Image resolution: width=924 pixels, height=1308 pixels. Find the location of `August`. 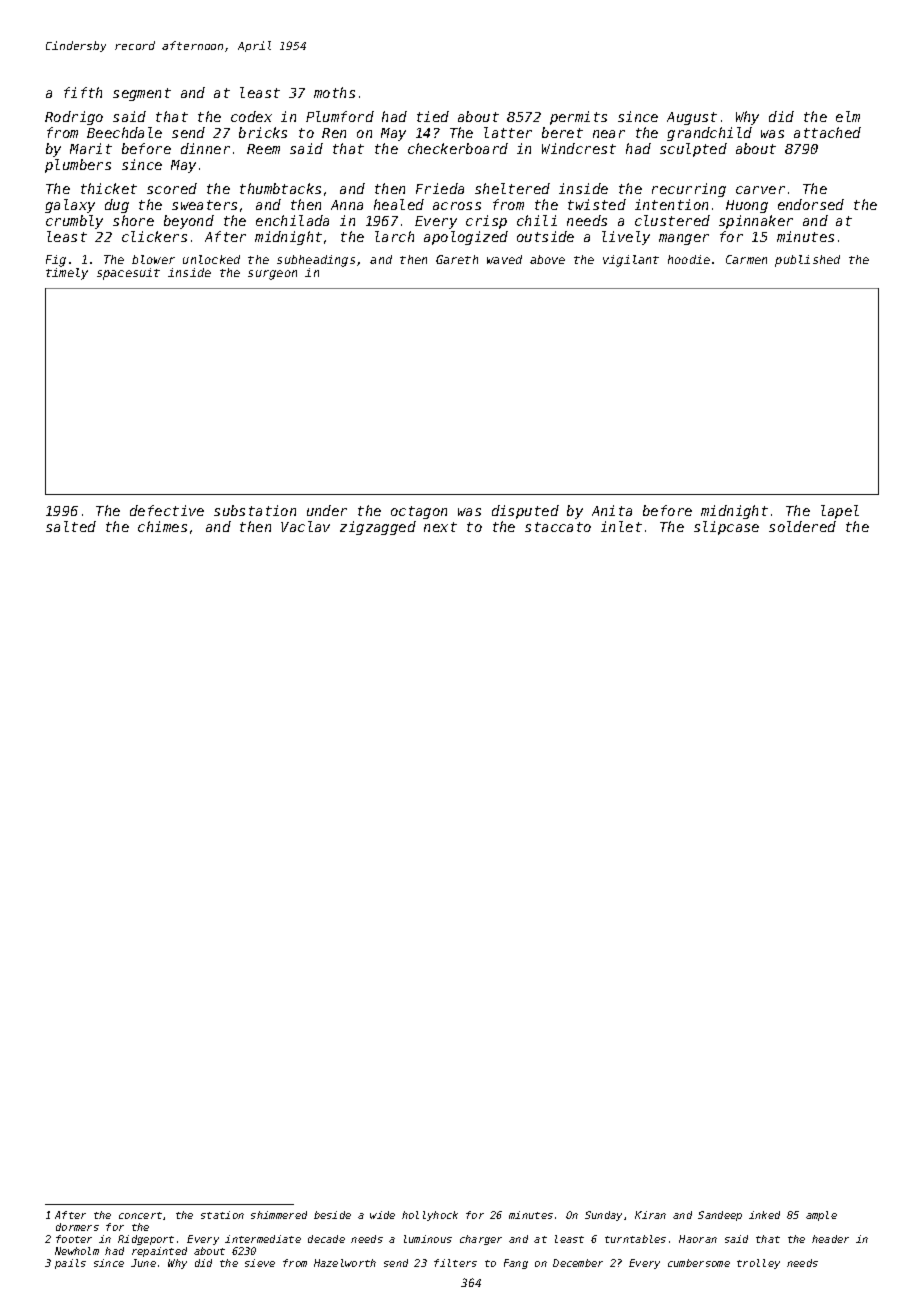

August is located at coordinates (692, 118).
